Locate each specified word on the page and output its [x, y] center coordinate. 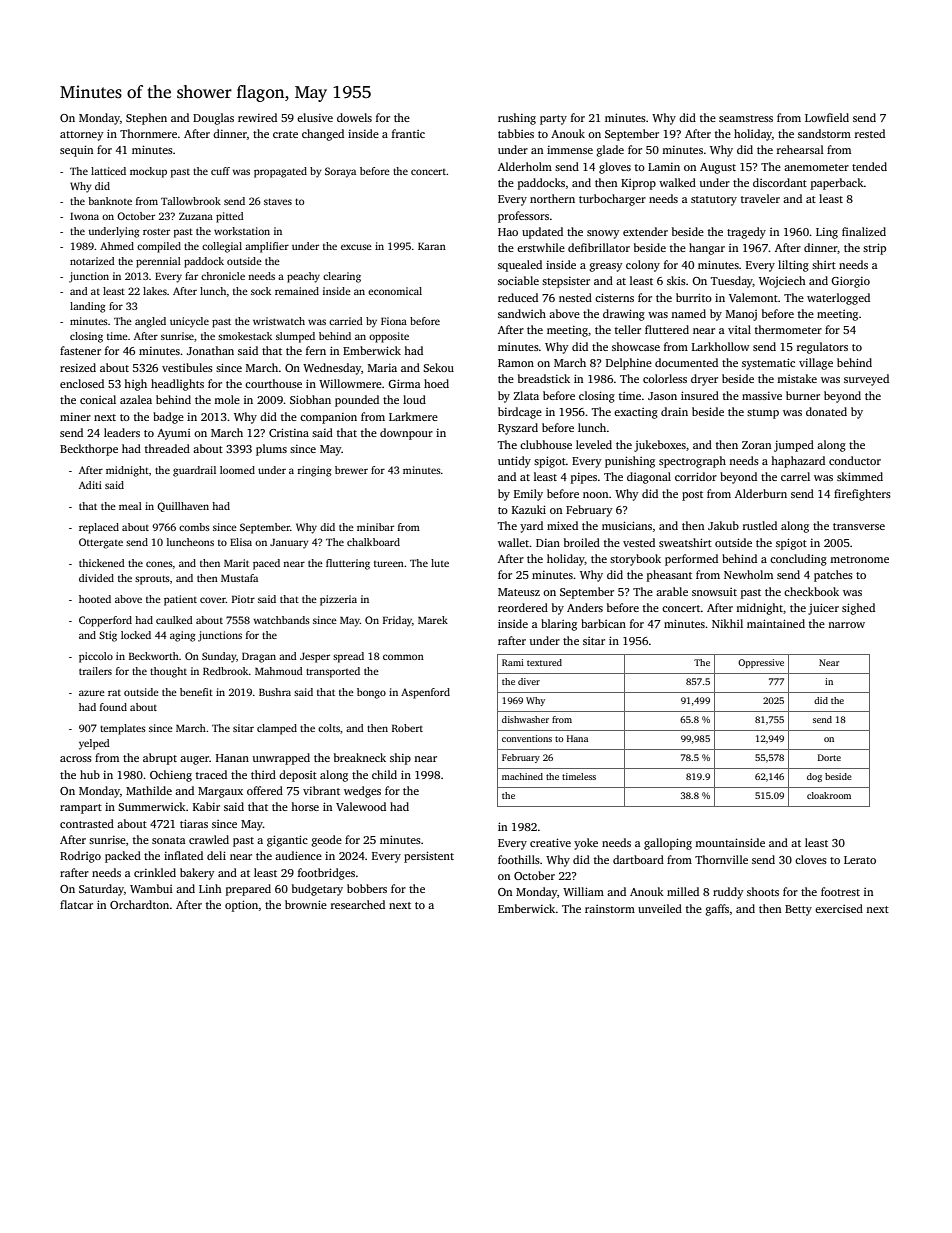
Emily [528, 495]
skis [676, 280]
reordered [523, 607]
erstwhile [541, 247]
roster [156, 231]
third [263, 774]
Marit [236, 563]
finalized [864, 231]
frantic [408, 133]
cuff [220, 171]
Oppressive [761, 663]
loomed [237, 470]
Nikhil [727, 623]
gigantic [287, 841]
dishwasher [525, 719]
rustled [760, 525]
